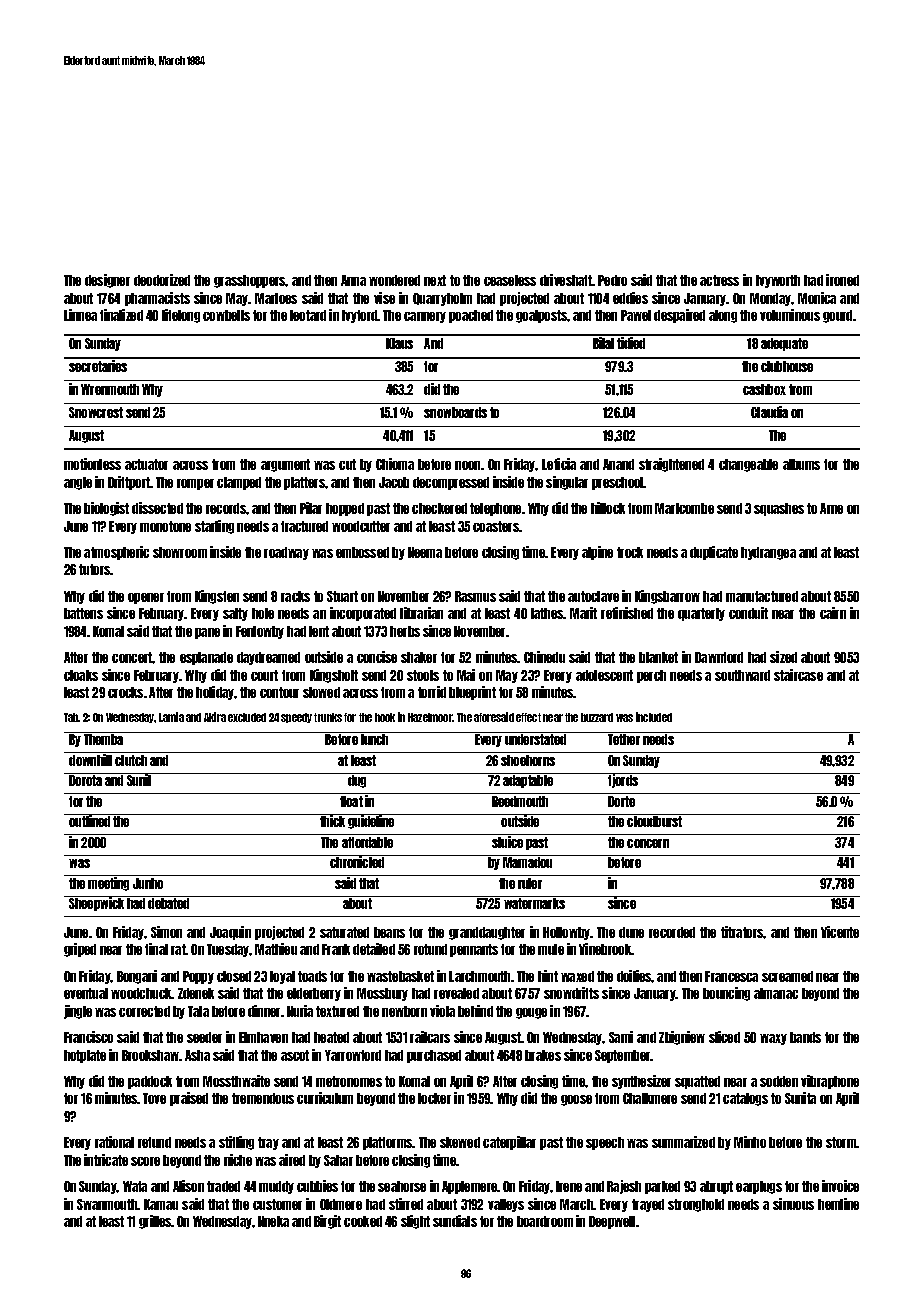  I want to click on designer, so click(107, 281).
